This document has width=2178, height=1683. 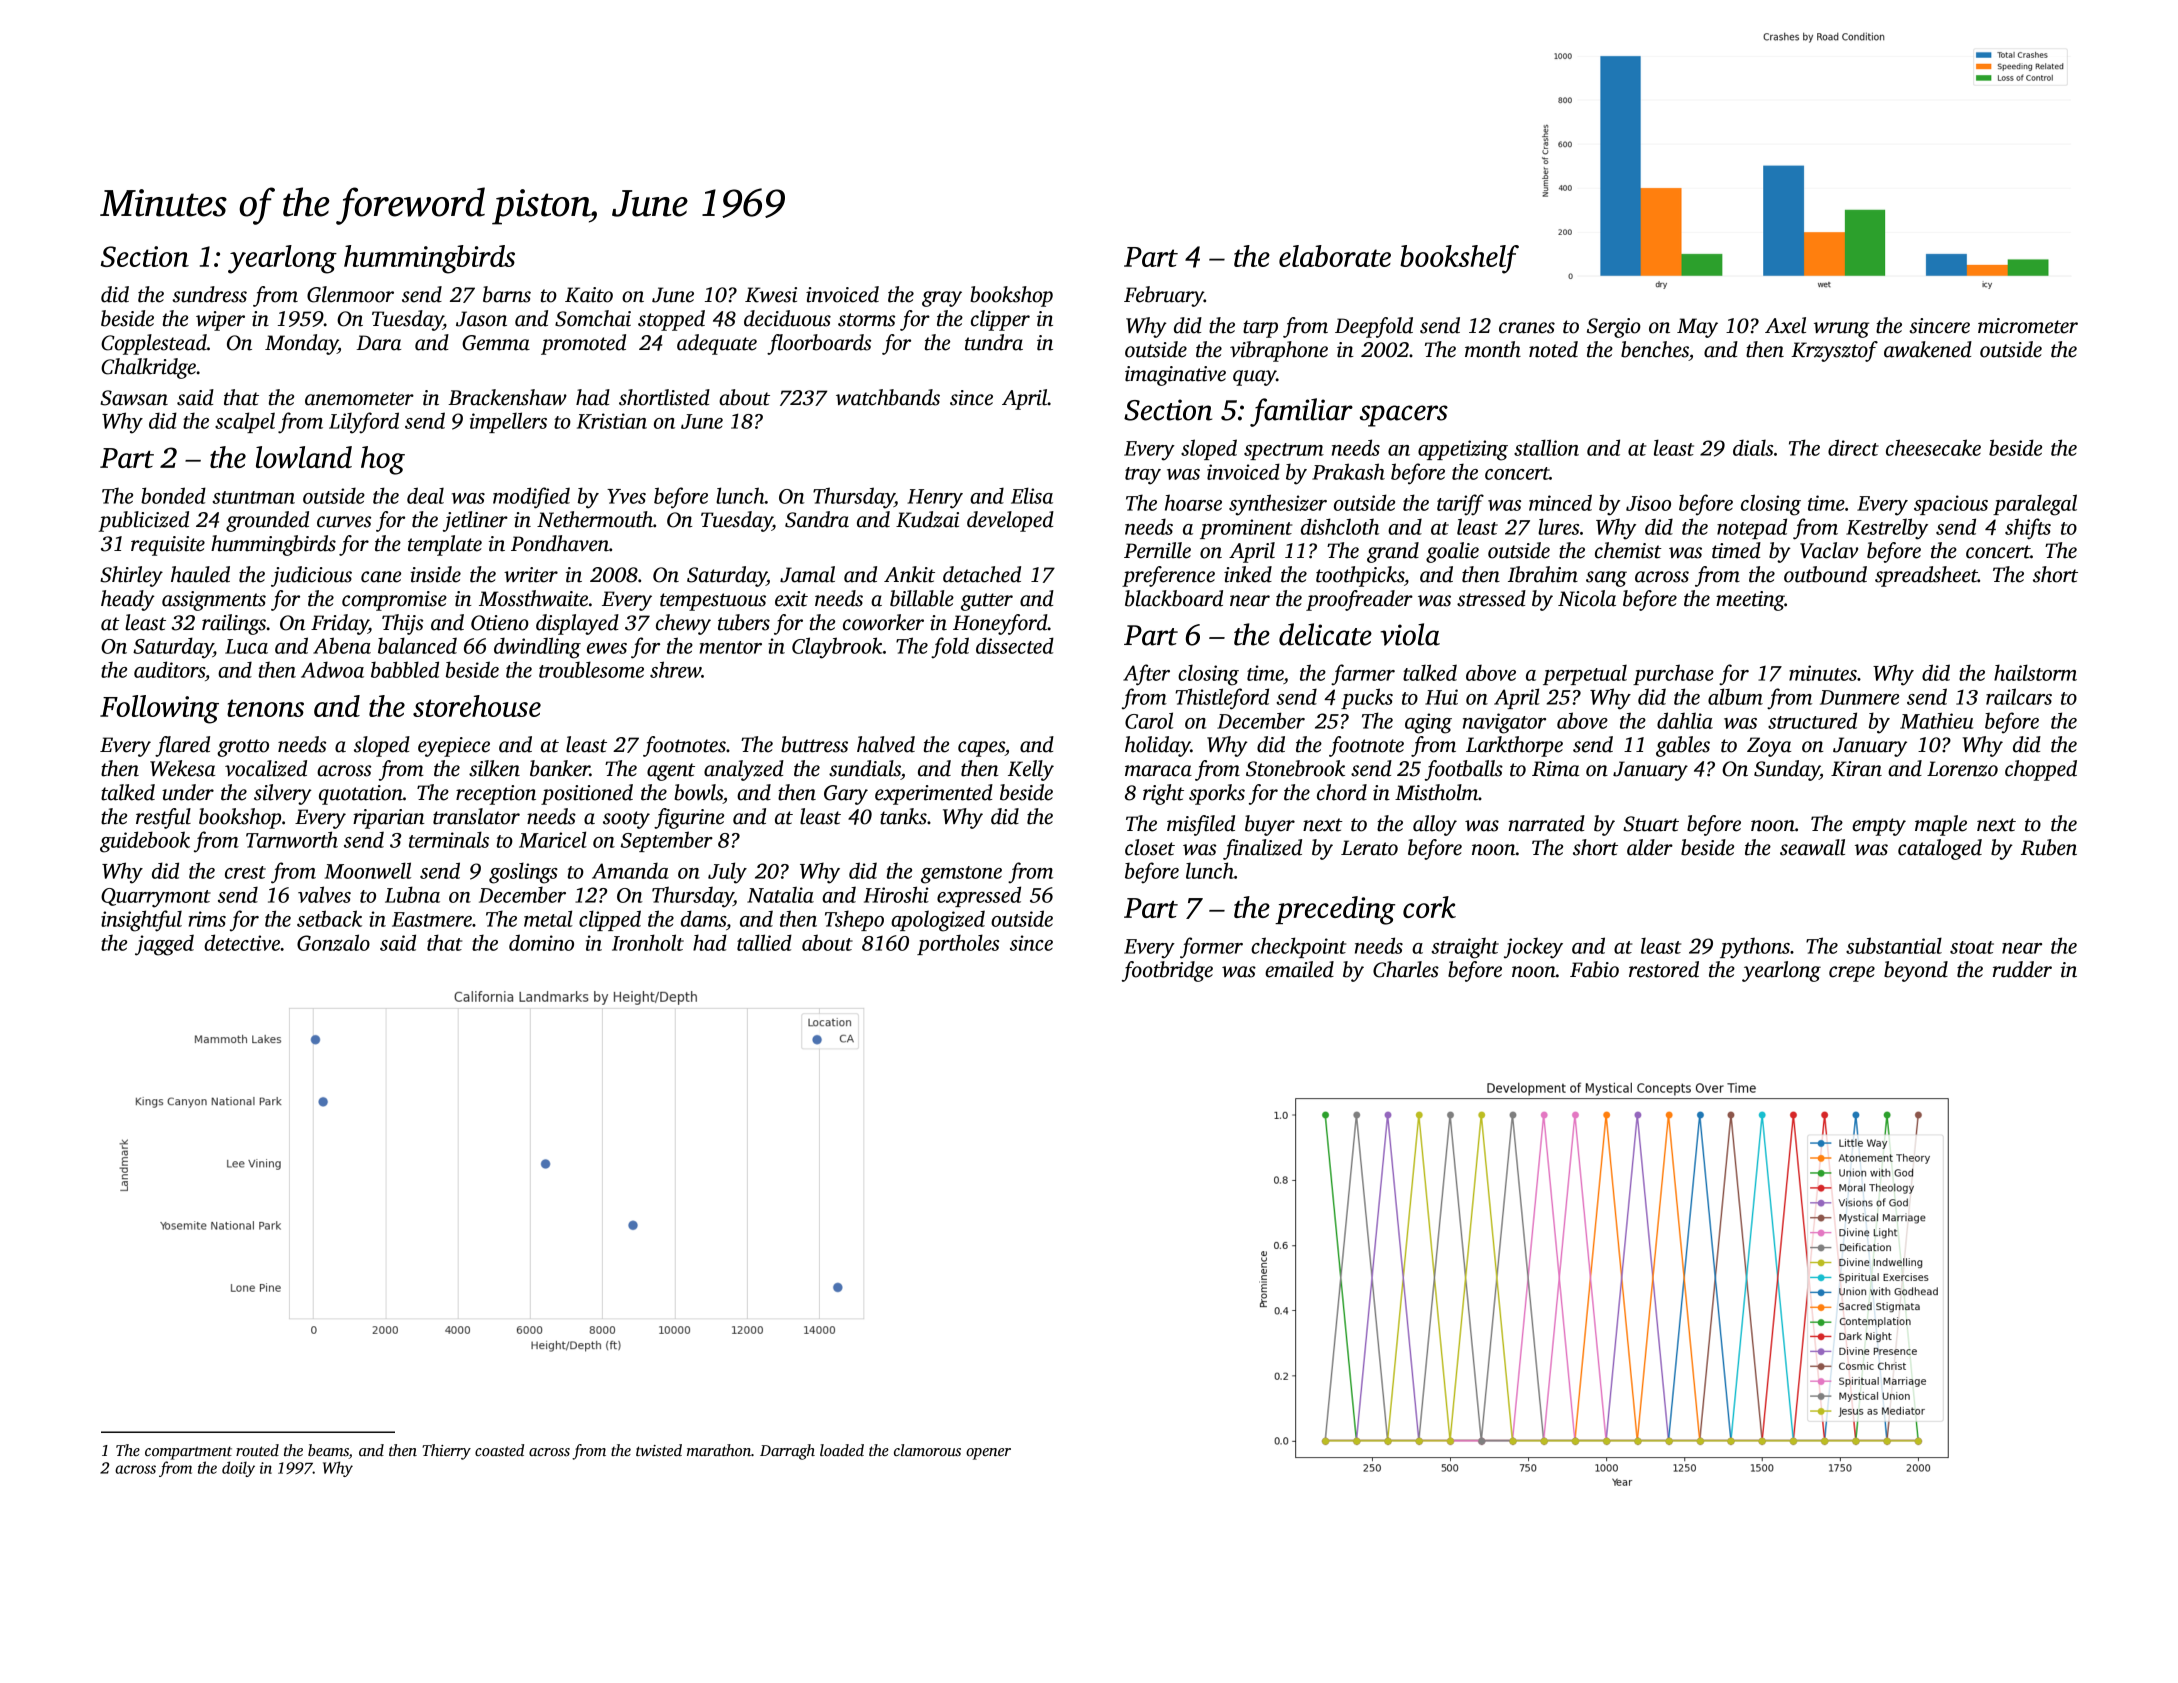 I want to click on wiper, so click(x=220, y=321).
